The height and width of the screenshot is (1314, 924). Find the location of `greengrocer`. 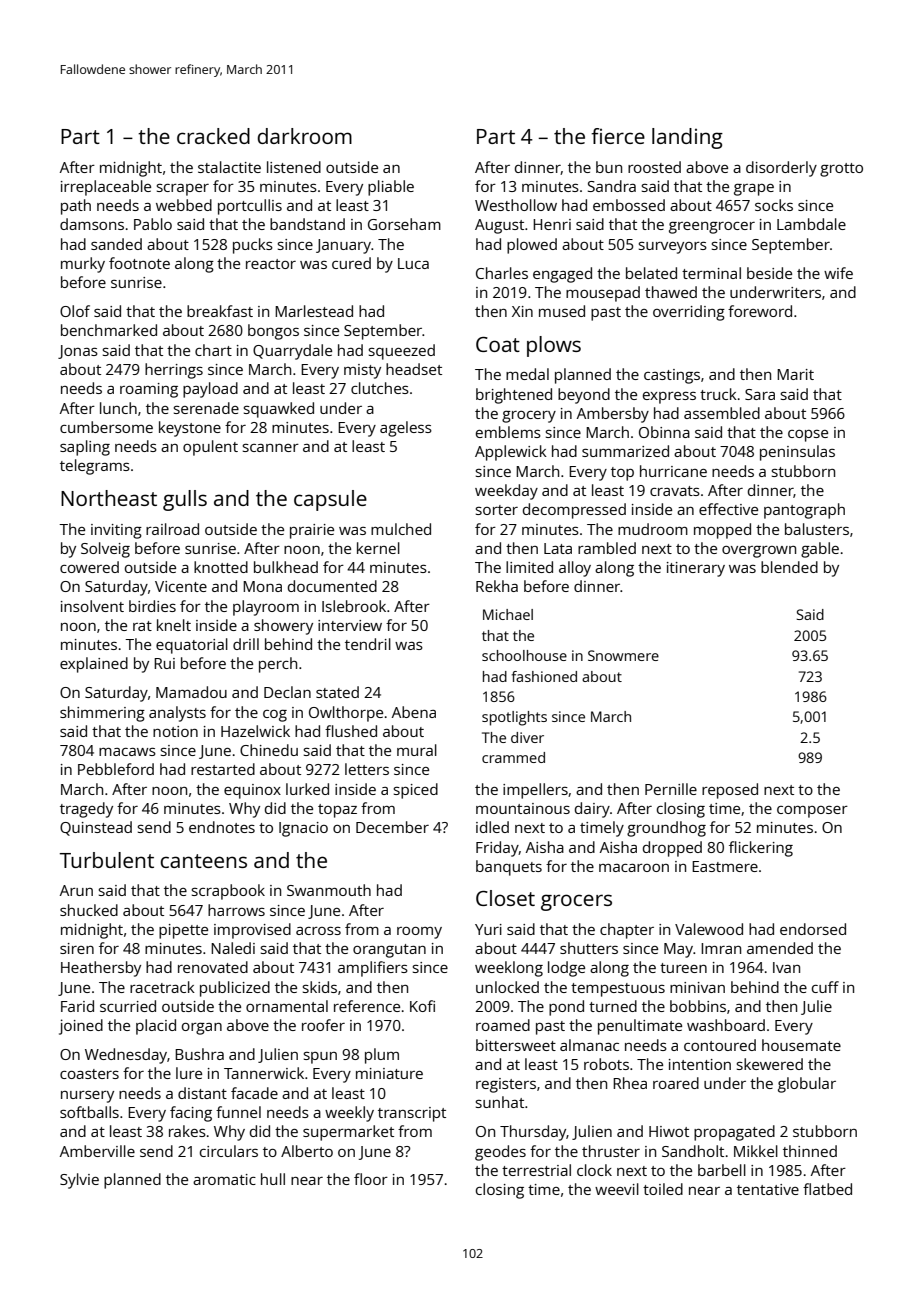

greengrocer is located at coordinates (712, 227).
